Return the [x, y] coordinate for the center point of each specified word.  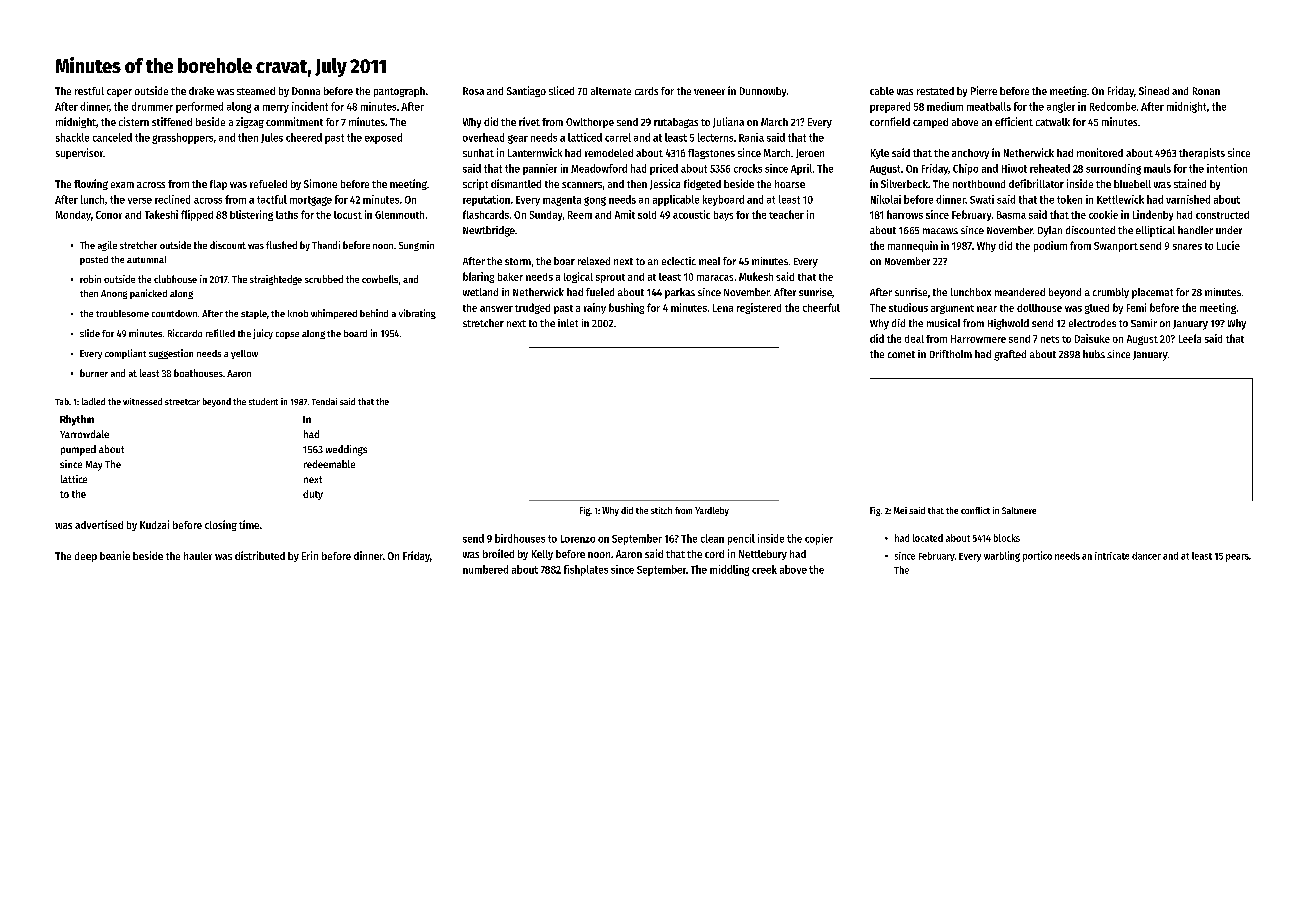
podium [1050, 246]
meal [709, 261]
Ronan [1206, 91]
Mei [900, 510]
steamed [256, 91]
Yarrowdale [84, 434]
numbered [485, 569]
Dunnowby [763, 92]
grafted [1010, 355]
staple [254, 314]
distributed [260, 555]
